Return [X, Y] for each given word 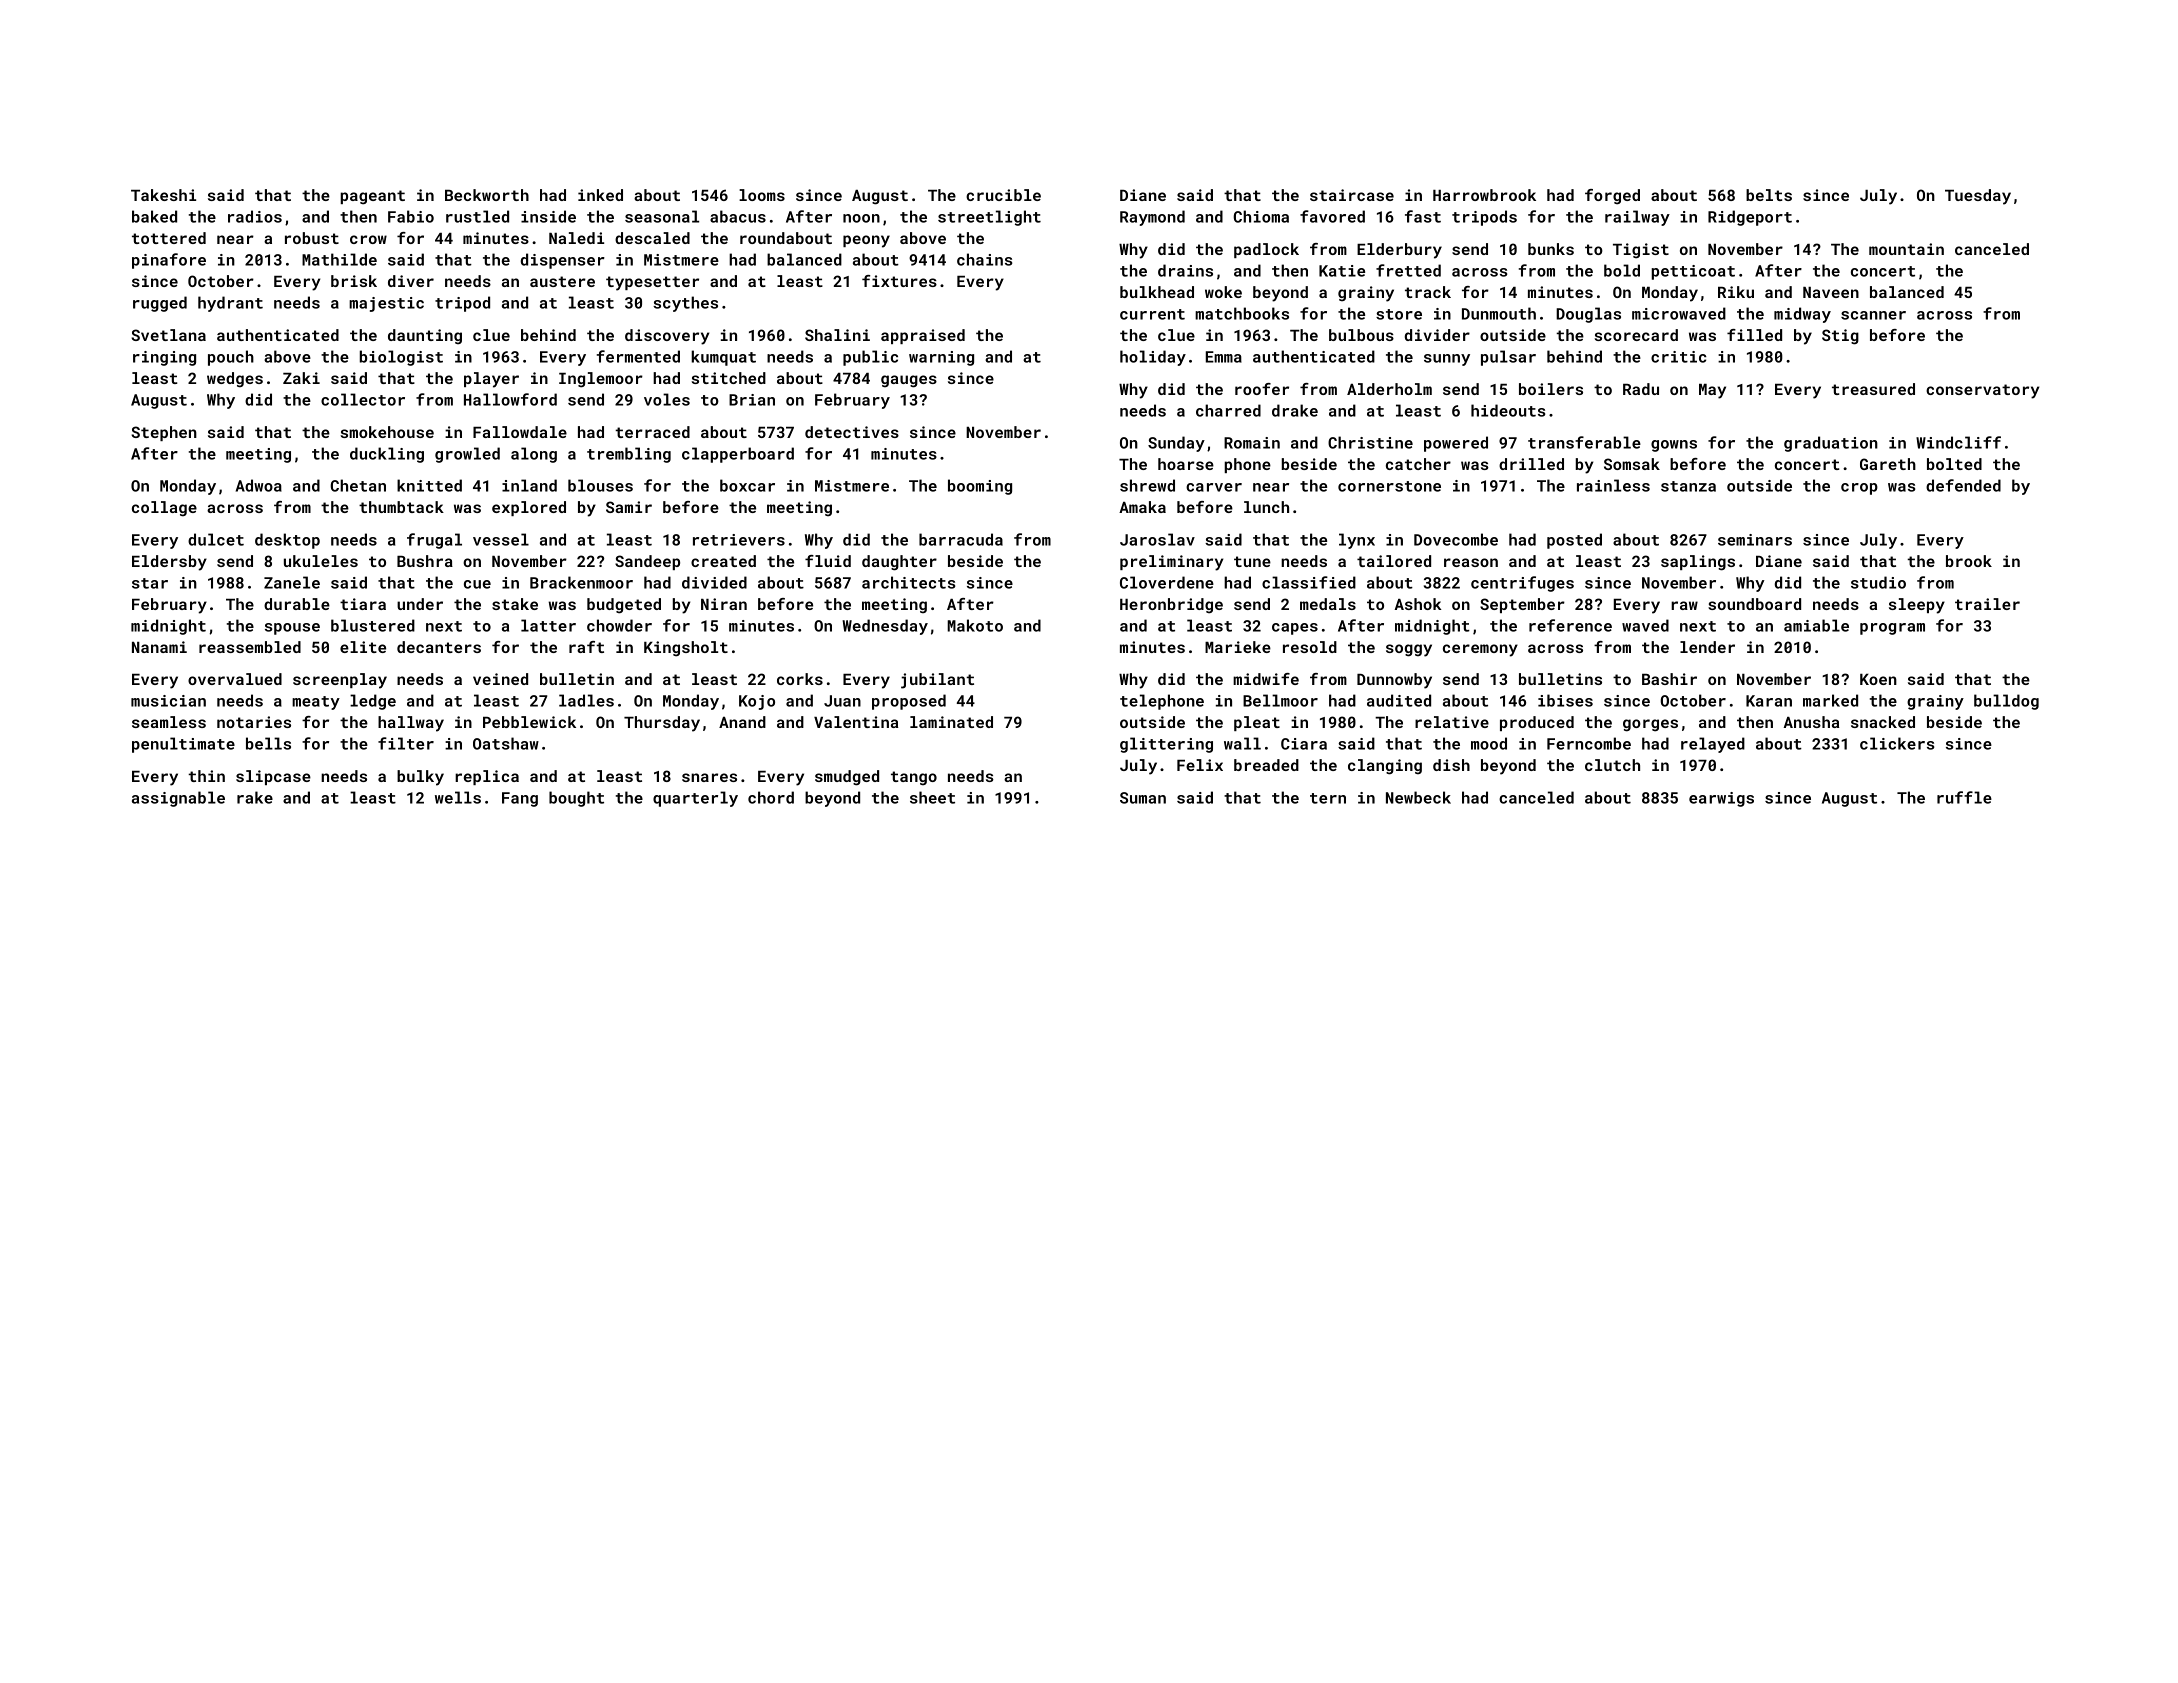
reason [1471, 562]
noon [861, 218]
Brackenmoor [581, 582]
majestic [386, 304]
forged [1612, 197]
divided [714, 582]
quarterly [695, 799]
